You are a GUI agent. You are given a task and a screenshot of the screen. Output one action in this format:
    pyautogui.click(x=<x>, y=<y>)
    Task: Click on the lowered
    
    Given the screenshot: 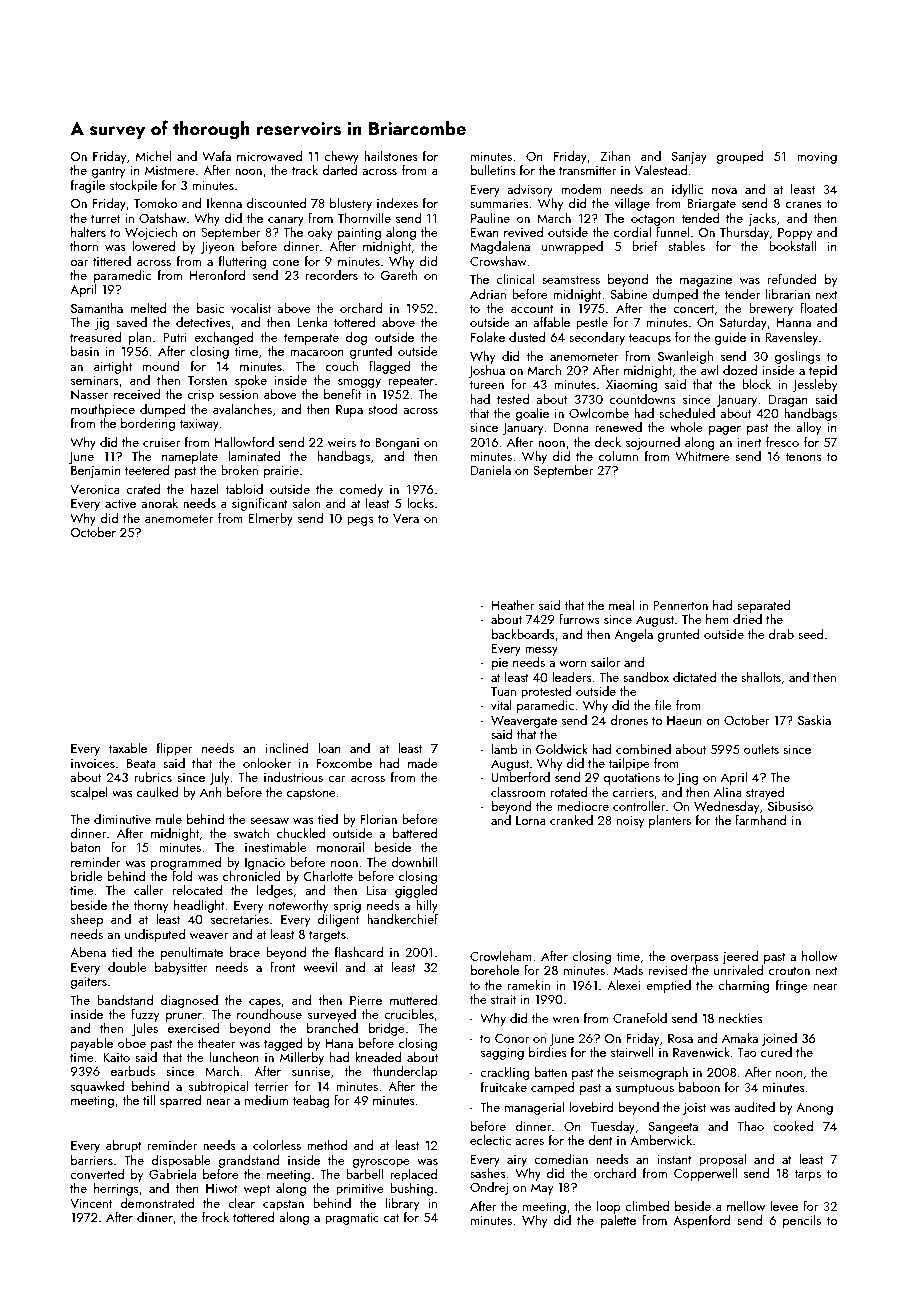 What is the action you would take?
    pyautogui.click(x=154, y=246)
